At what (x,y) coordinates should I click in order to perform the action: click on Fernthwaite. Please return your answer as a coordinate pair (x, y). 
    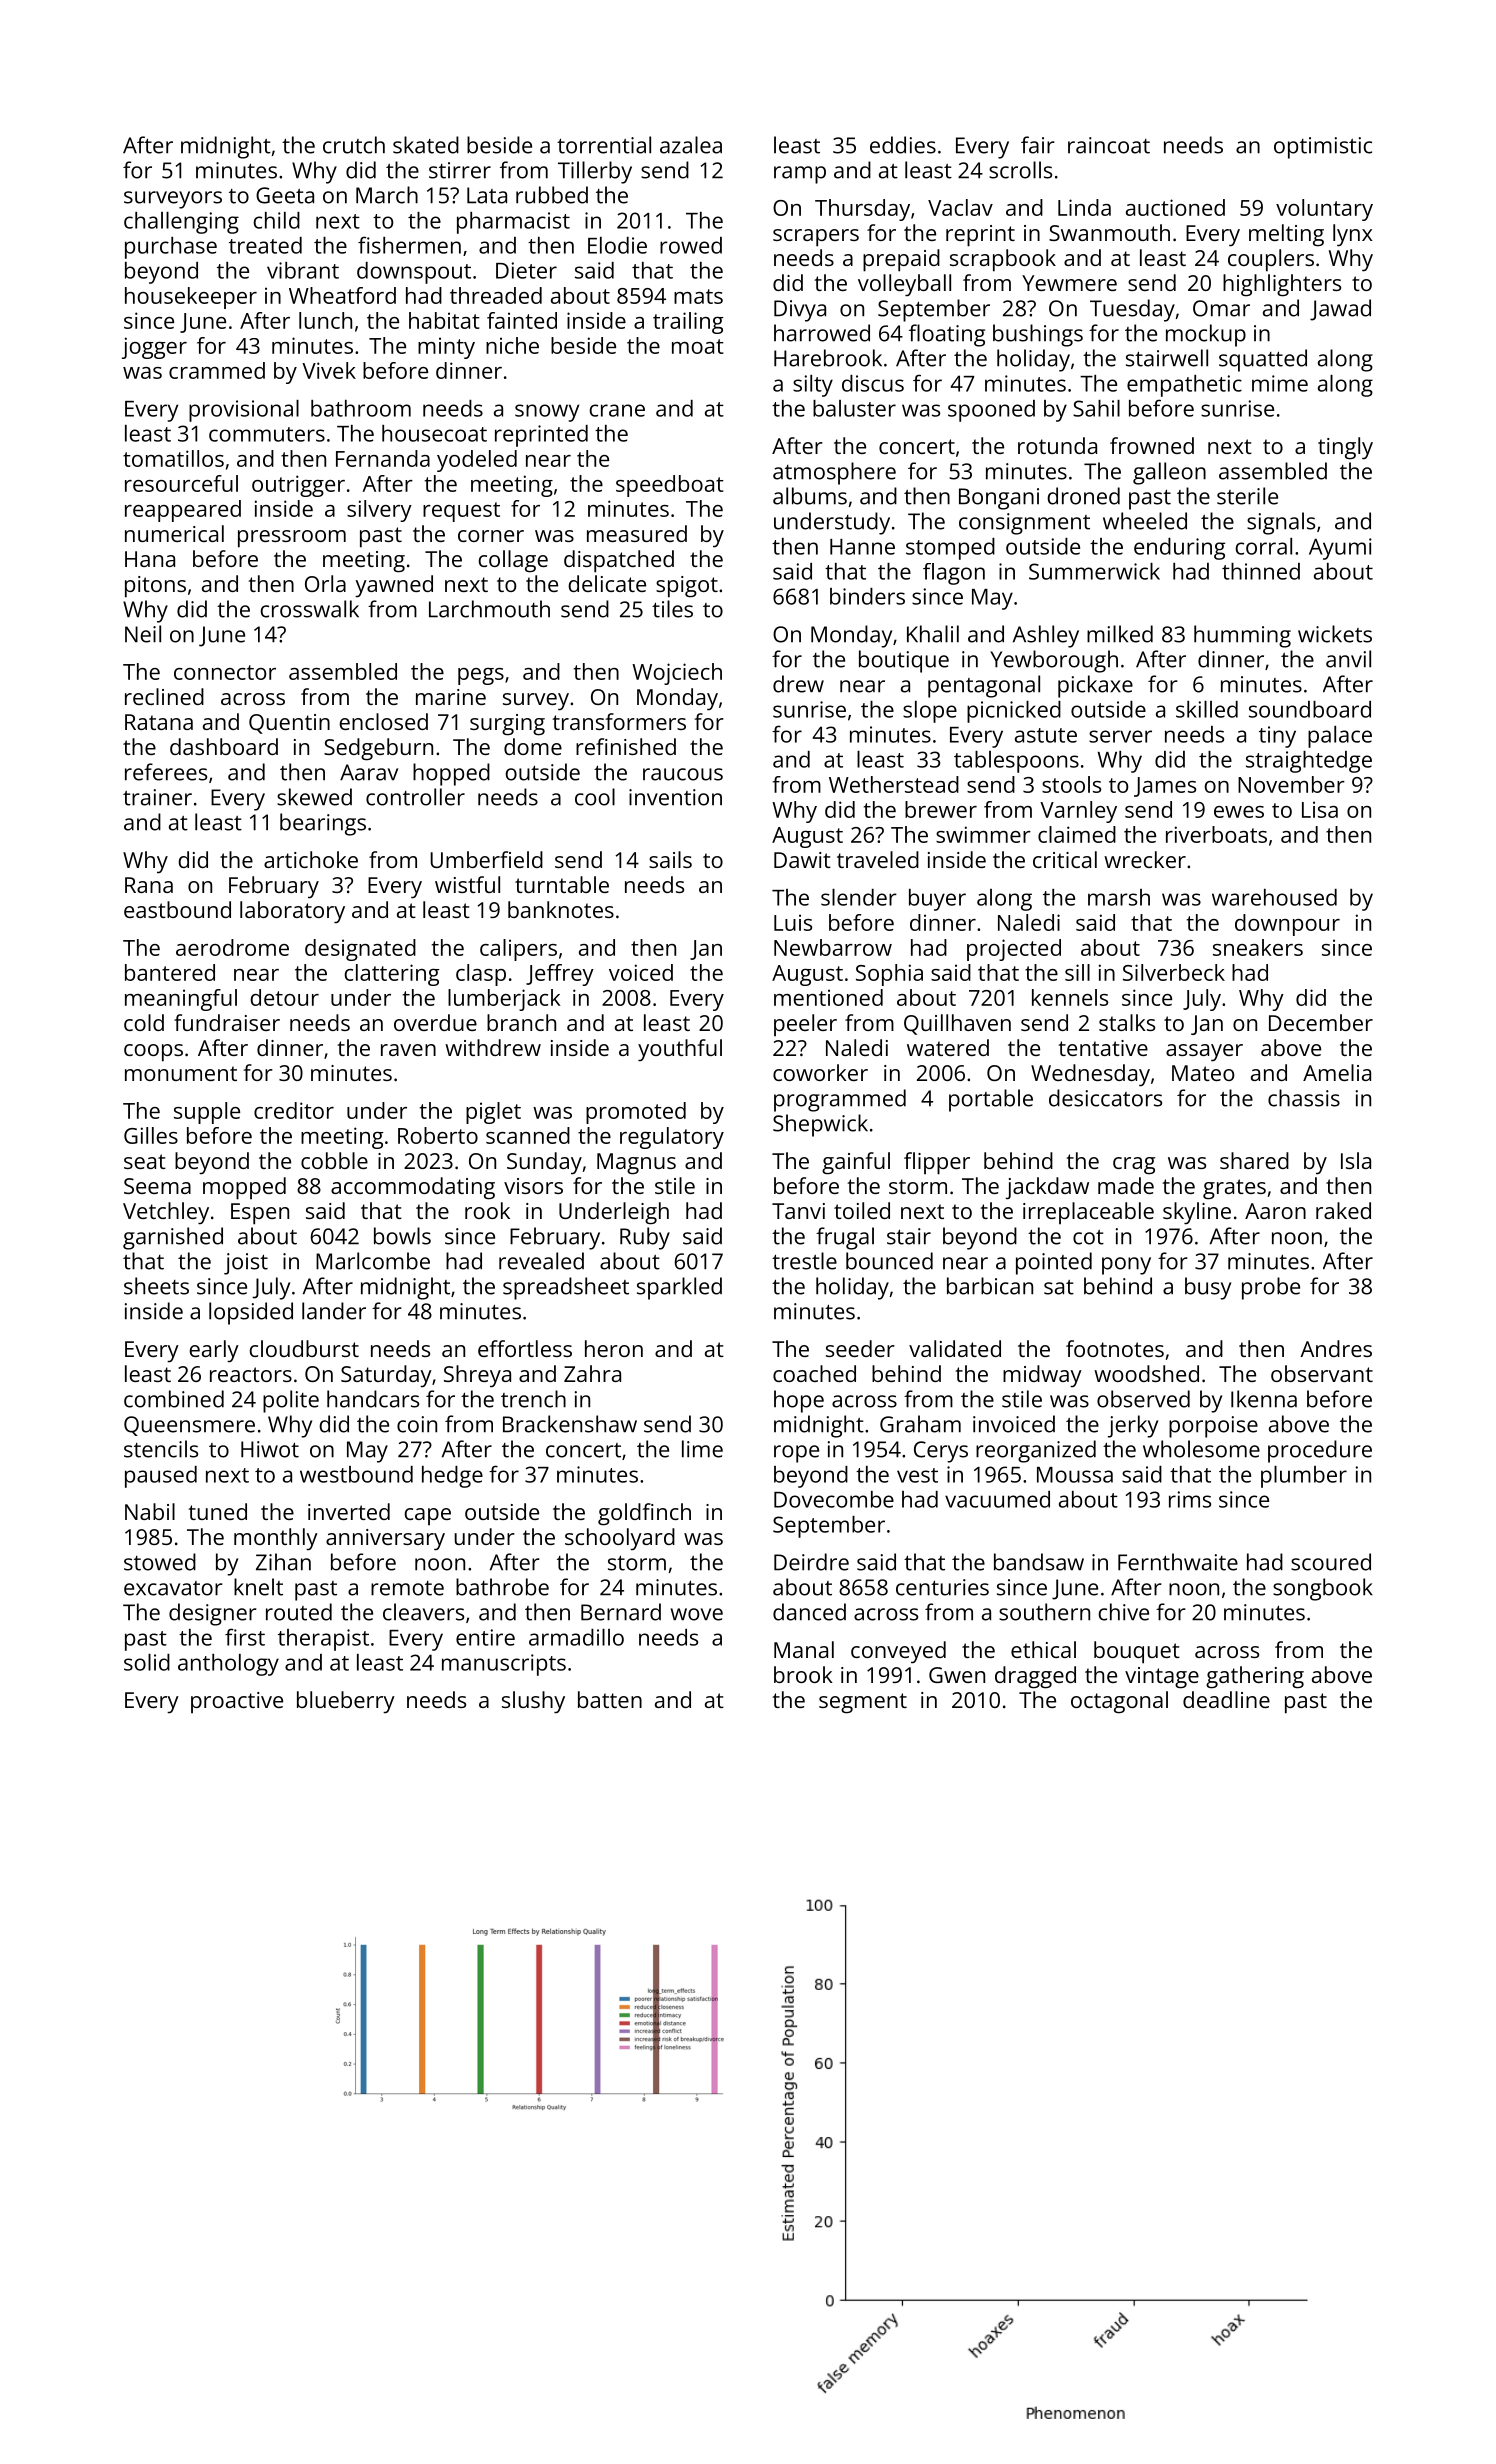
    Looking at the image, I should click on (1178, 1562).
